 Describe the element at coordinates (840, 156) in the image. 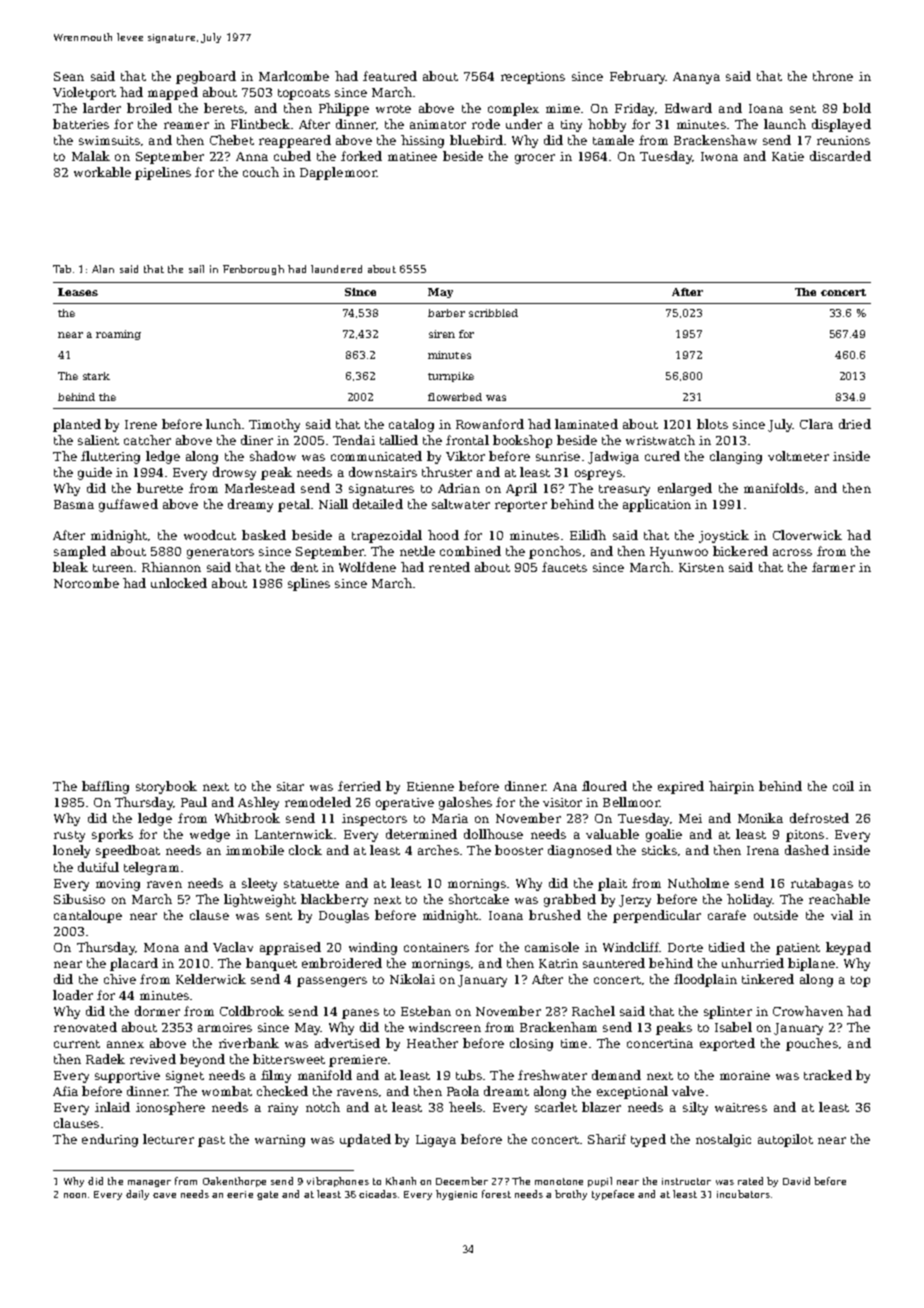

I see `discarded` at that location.
